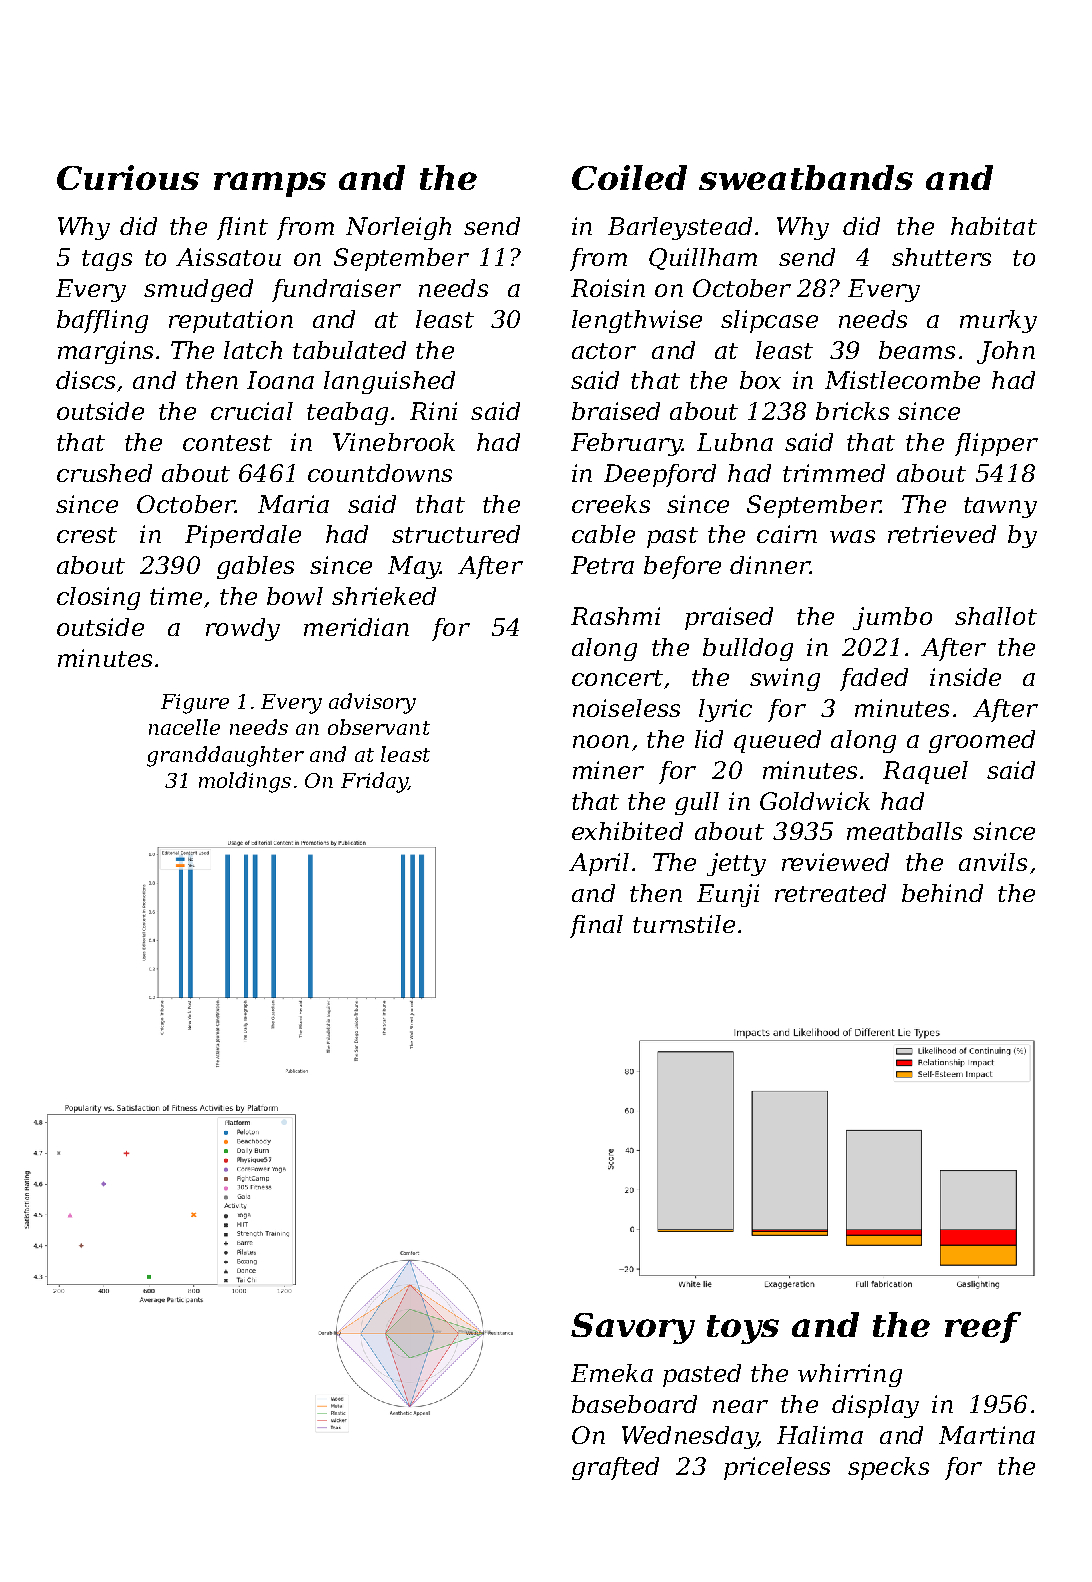 The width and height of the page is (1092, 1582). I want to click on ramps, so click(270, 184).
